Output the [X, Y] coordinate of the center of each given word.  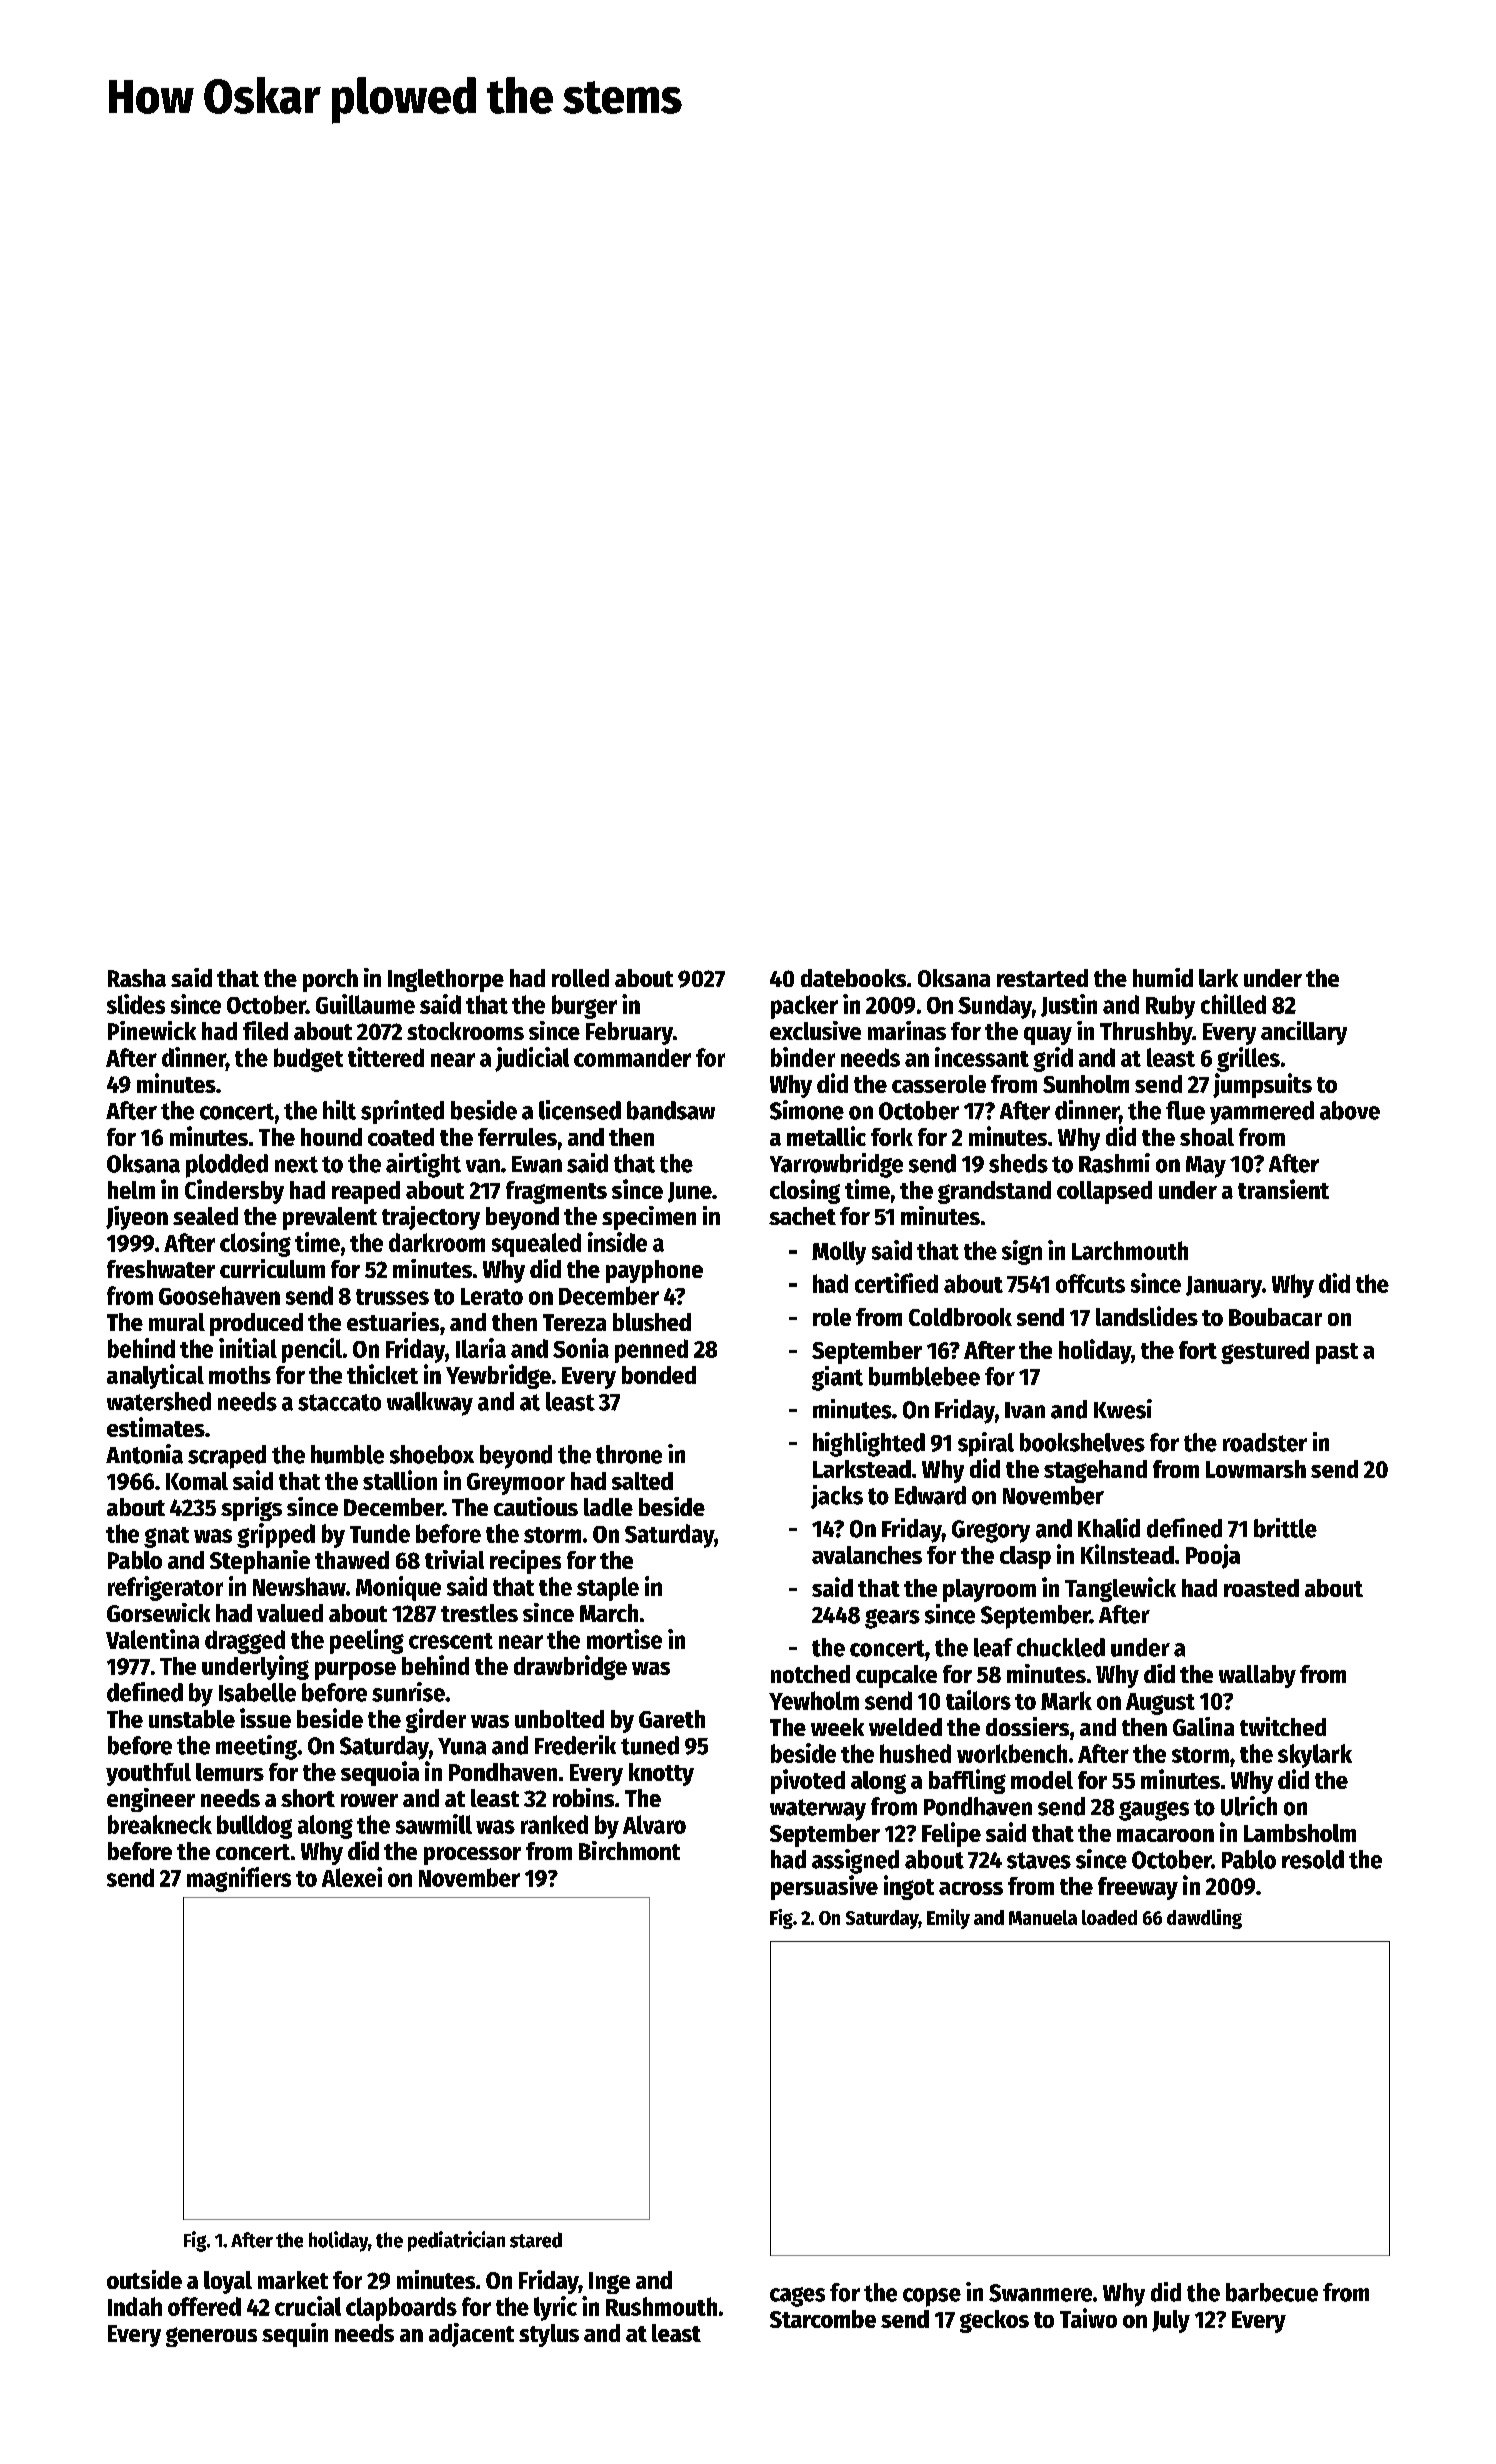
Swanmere [1040, 2293]
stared [536, 2240]
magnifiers [239, 1879]
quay [1048, 1036]
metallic [826, 1136]
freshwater [161, 1269]
